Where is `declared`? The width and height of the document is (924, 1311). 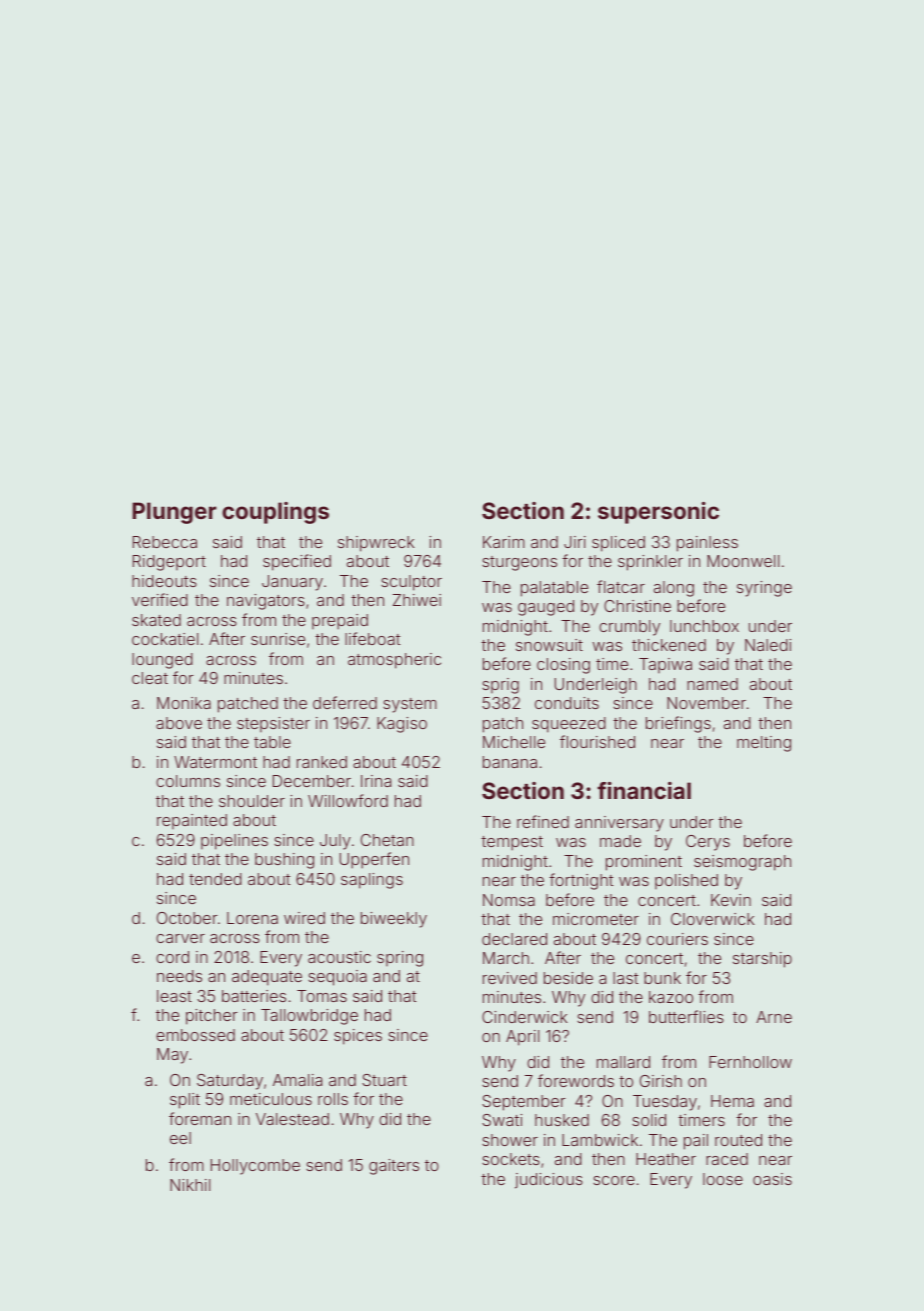 declared is located at coordinates (514, 939).
